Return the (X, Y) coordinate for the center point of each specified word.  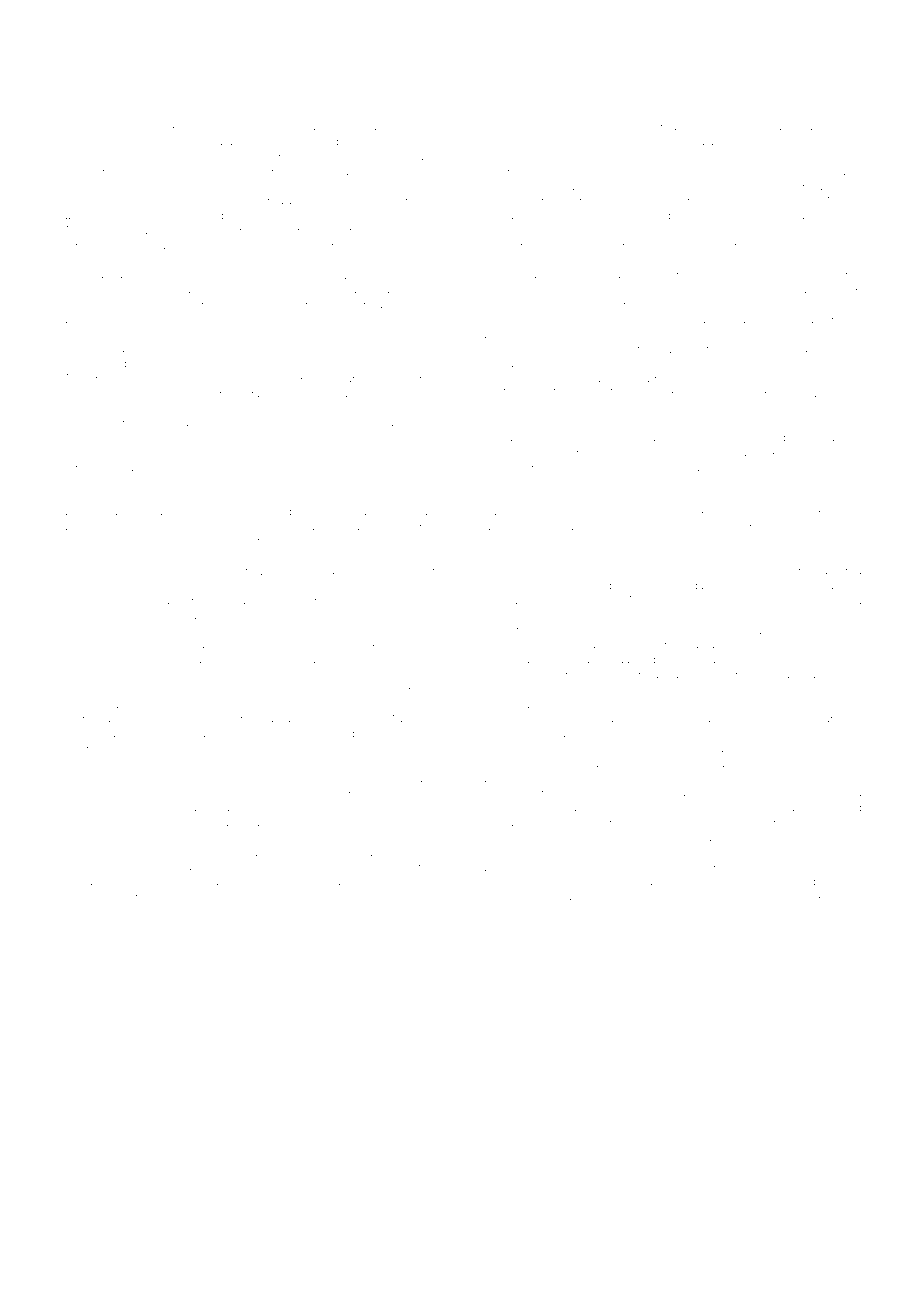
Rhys (389, 483)
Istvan (105, 201)
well (826, 304)
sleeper (385, 335)
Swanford (272, 541)
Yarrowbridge (827, 483)
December (291, 837)
